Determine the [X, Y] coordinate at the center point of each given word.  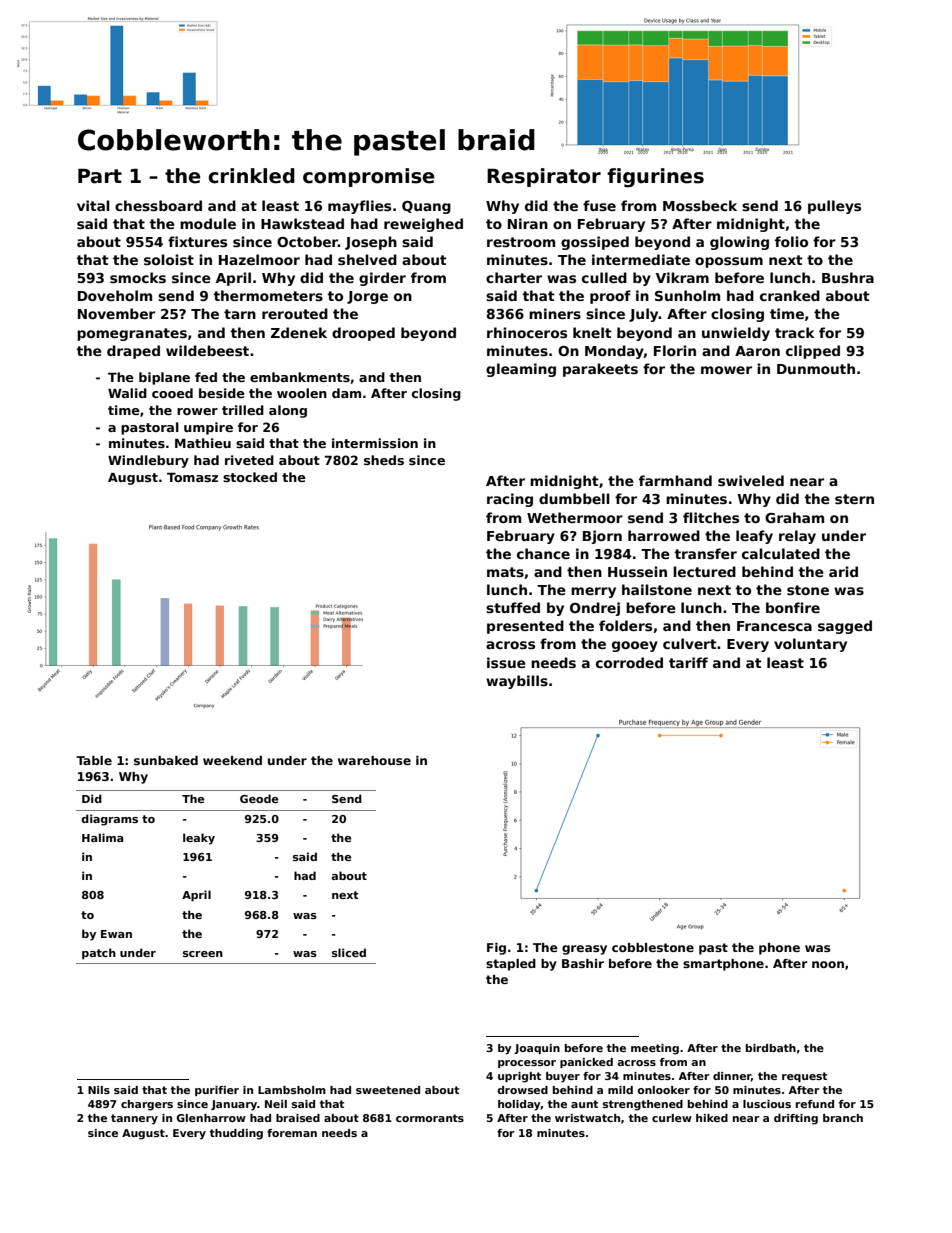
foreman [292, 1133]
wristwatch [587, 1118]
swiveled [751, 480]
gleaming [521, 370]
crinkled [251, 176]
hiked [712, 1118]
